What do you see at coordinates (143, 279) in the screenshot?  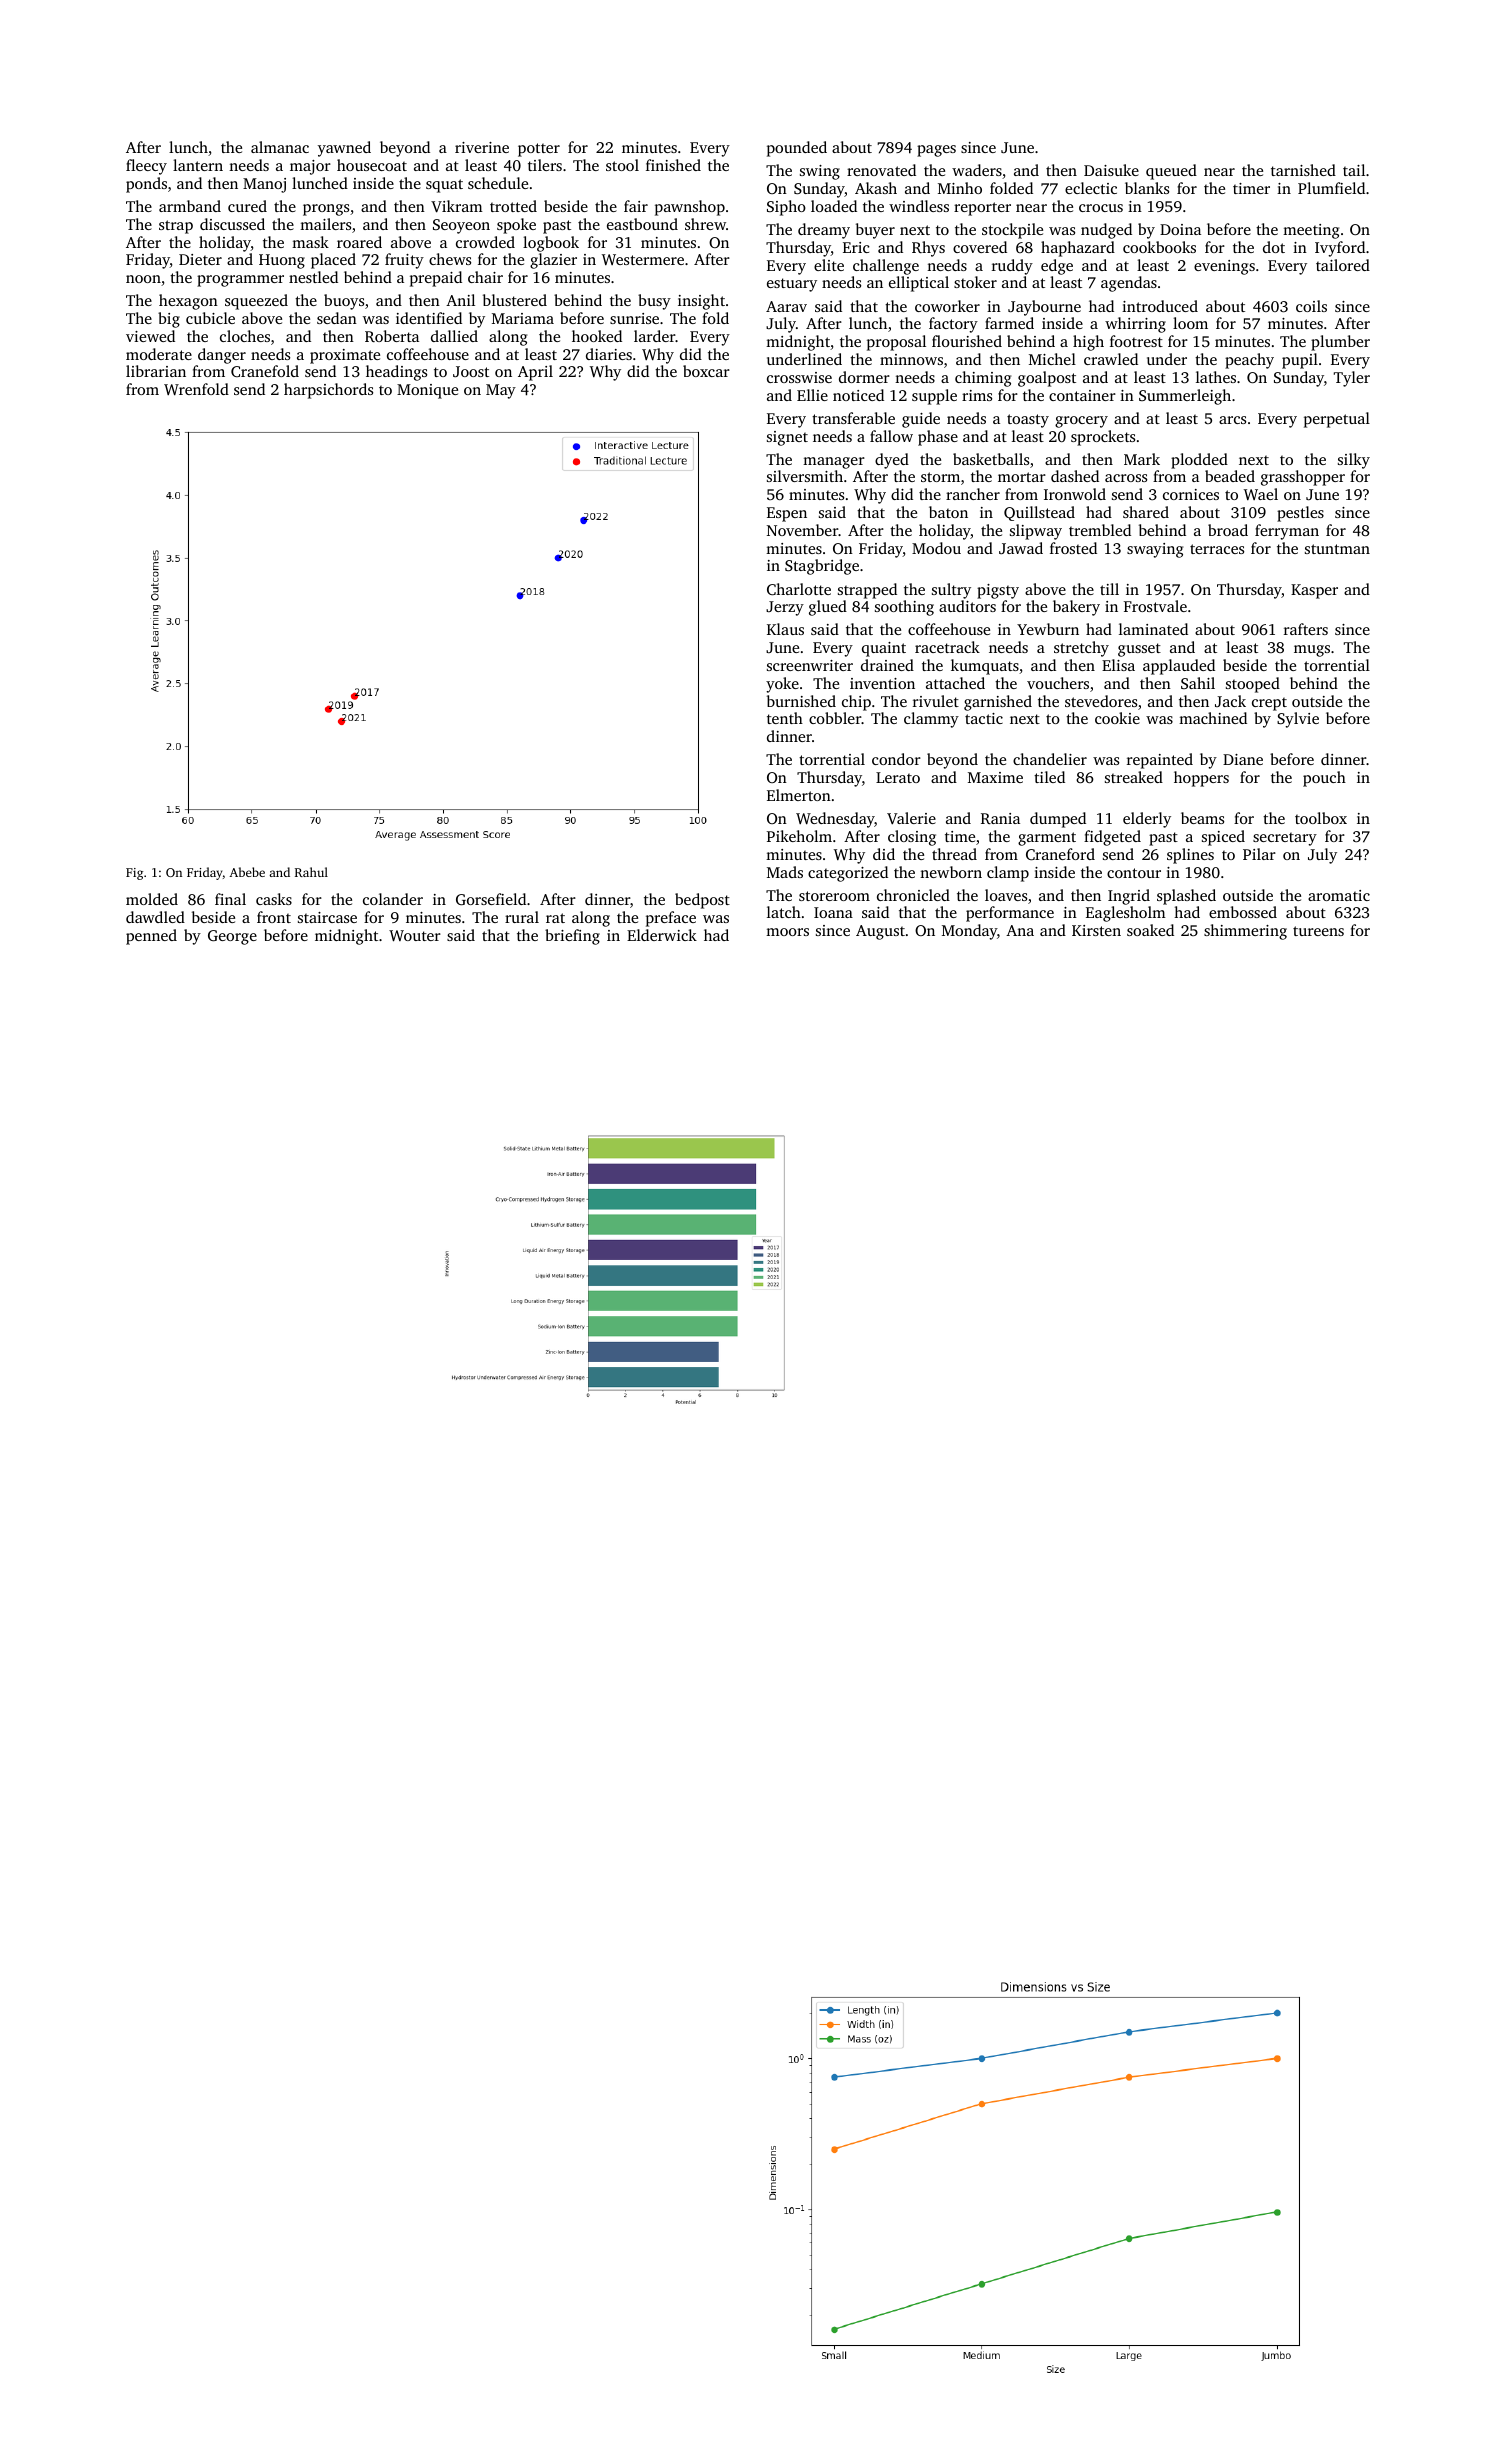 I see `noon` at bounding box center [143, 279].
